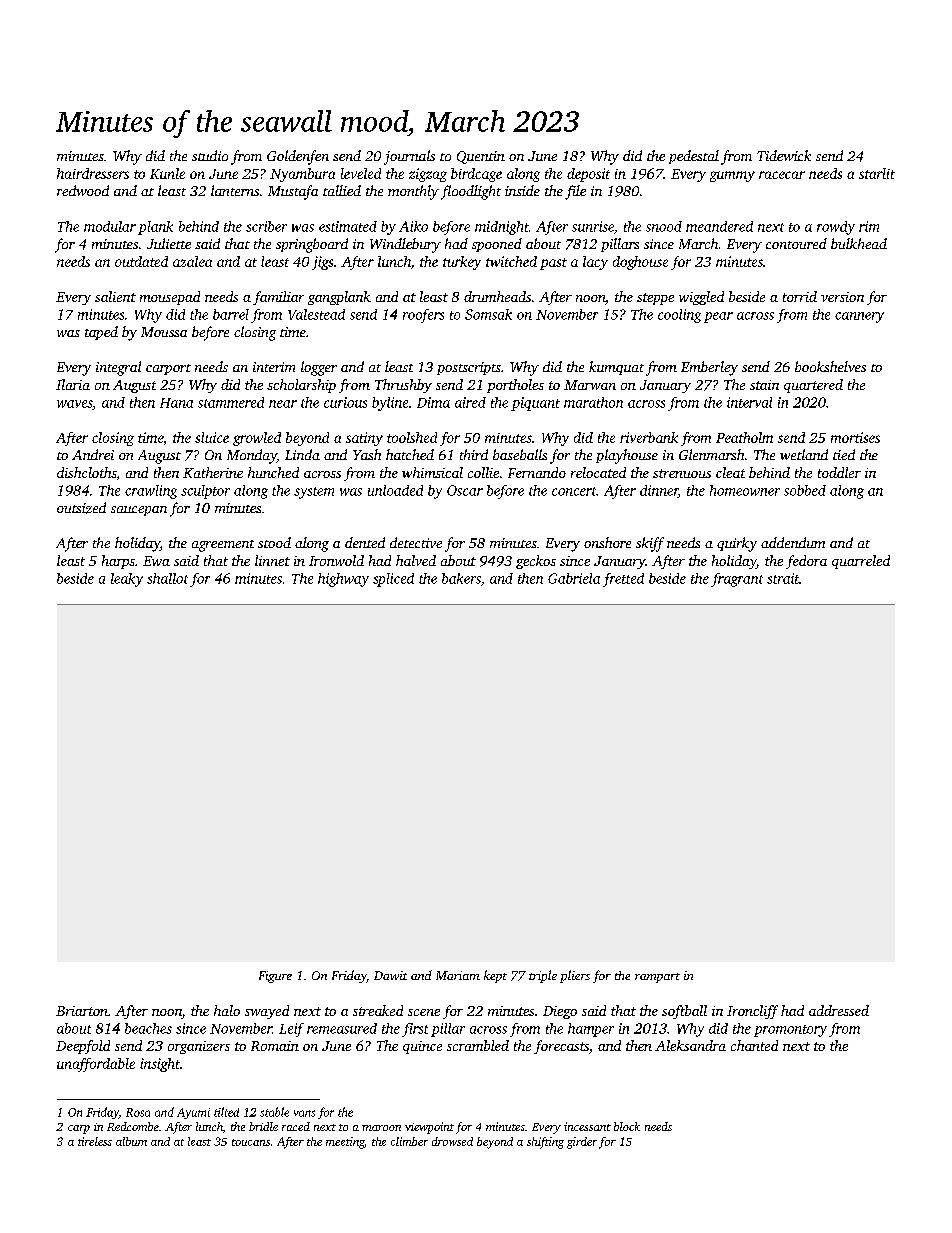  What do you see at coordinates (783, 578) in the page?
I see `strait` at bounding box center [783, 578].
